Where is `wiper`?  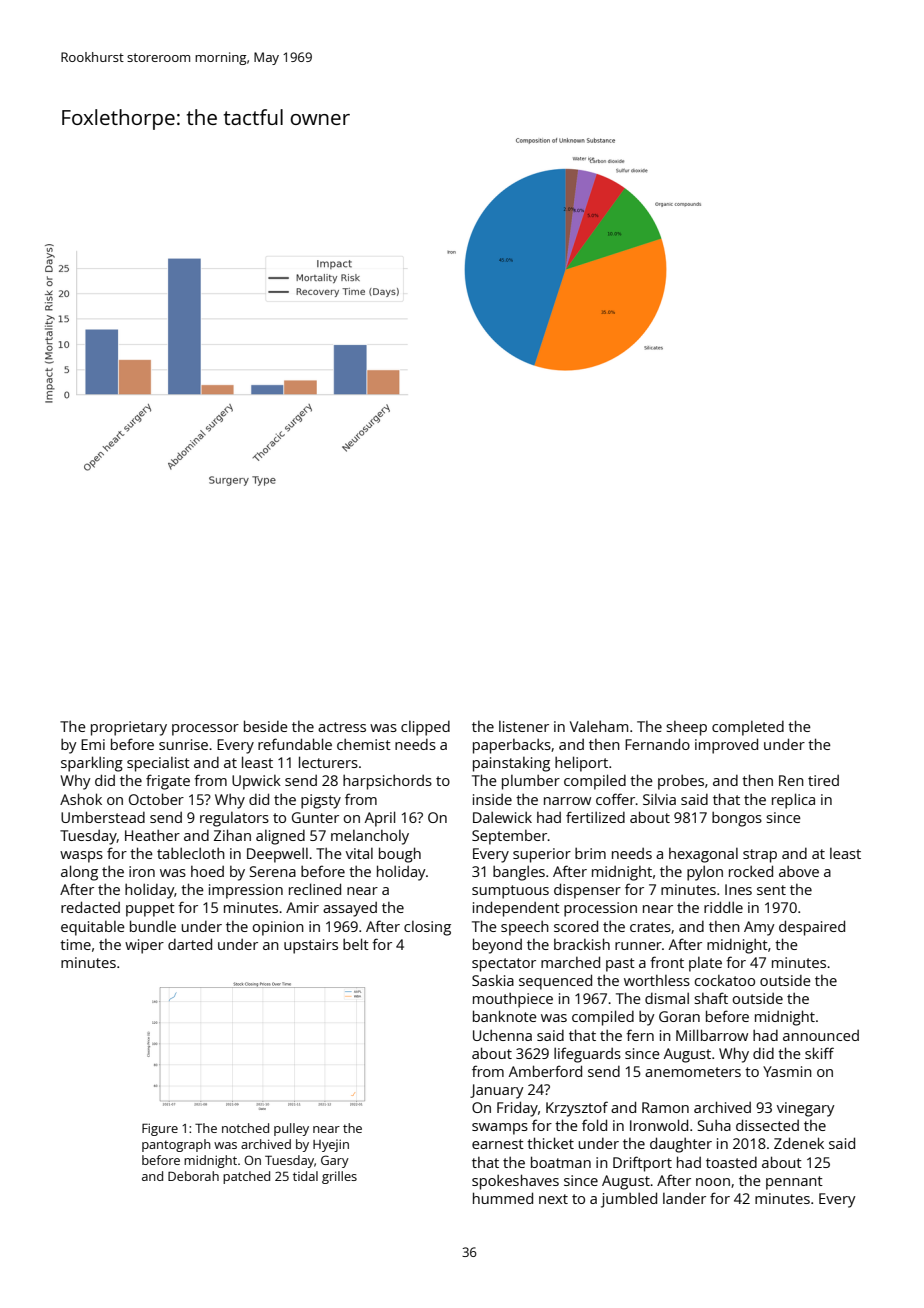 wiper is located at coordinates (144, 946).
